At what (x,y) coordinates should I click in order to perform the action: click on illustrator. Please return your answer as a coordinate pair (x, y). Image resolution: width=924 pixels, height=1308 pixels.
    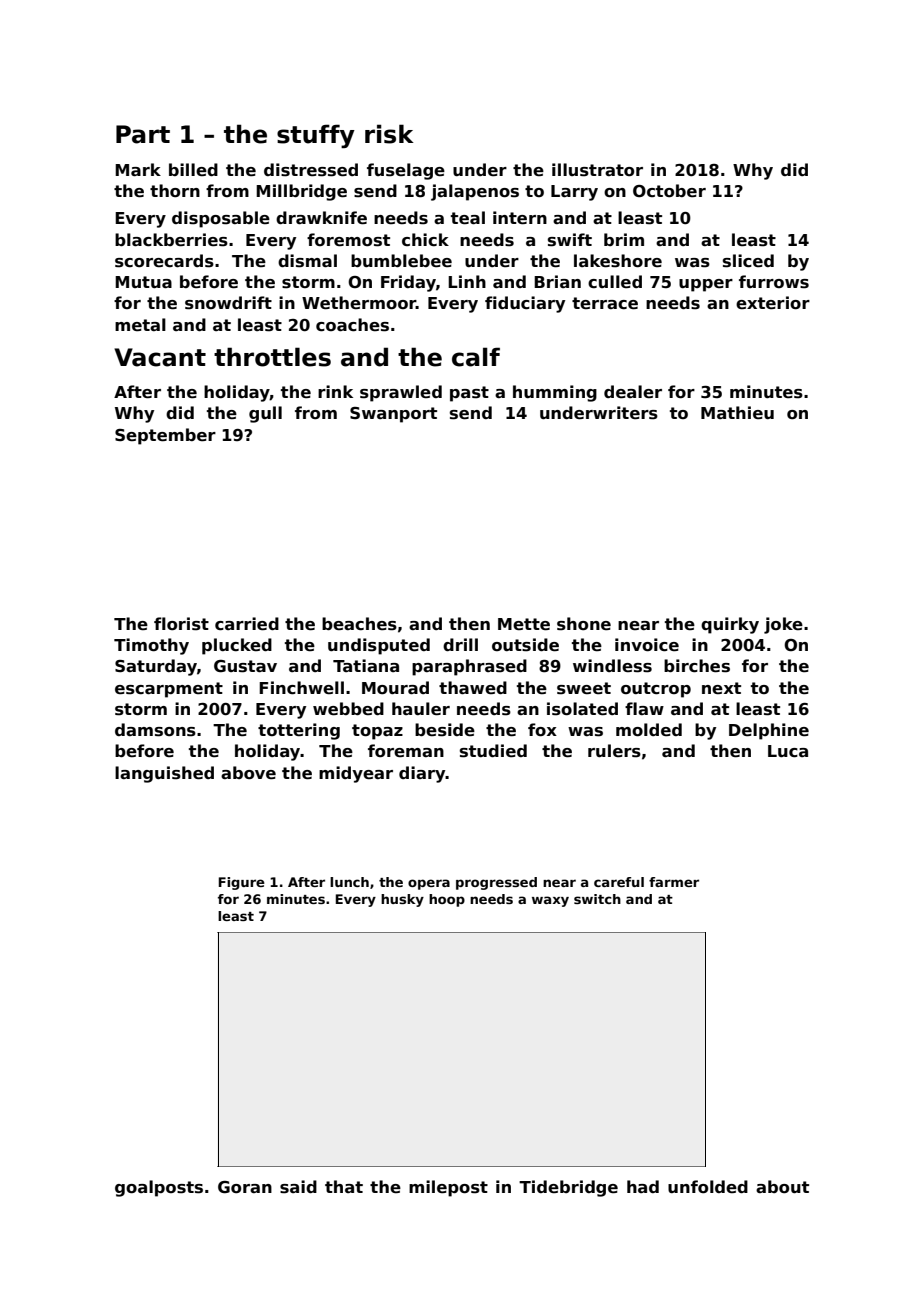
    Looking at the image, I should click on (597, 170).
